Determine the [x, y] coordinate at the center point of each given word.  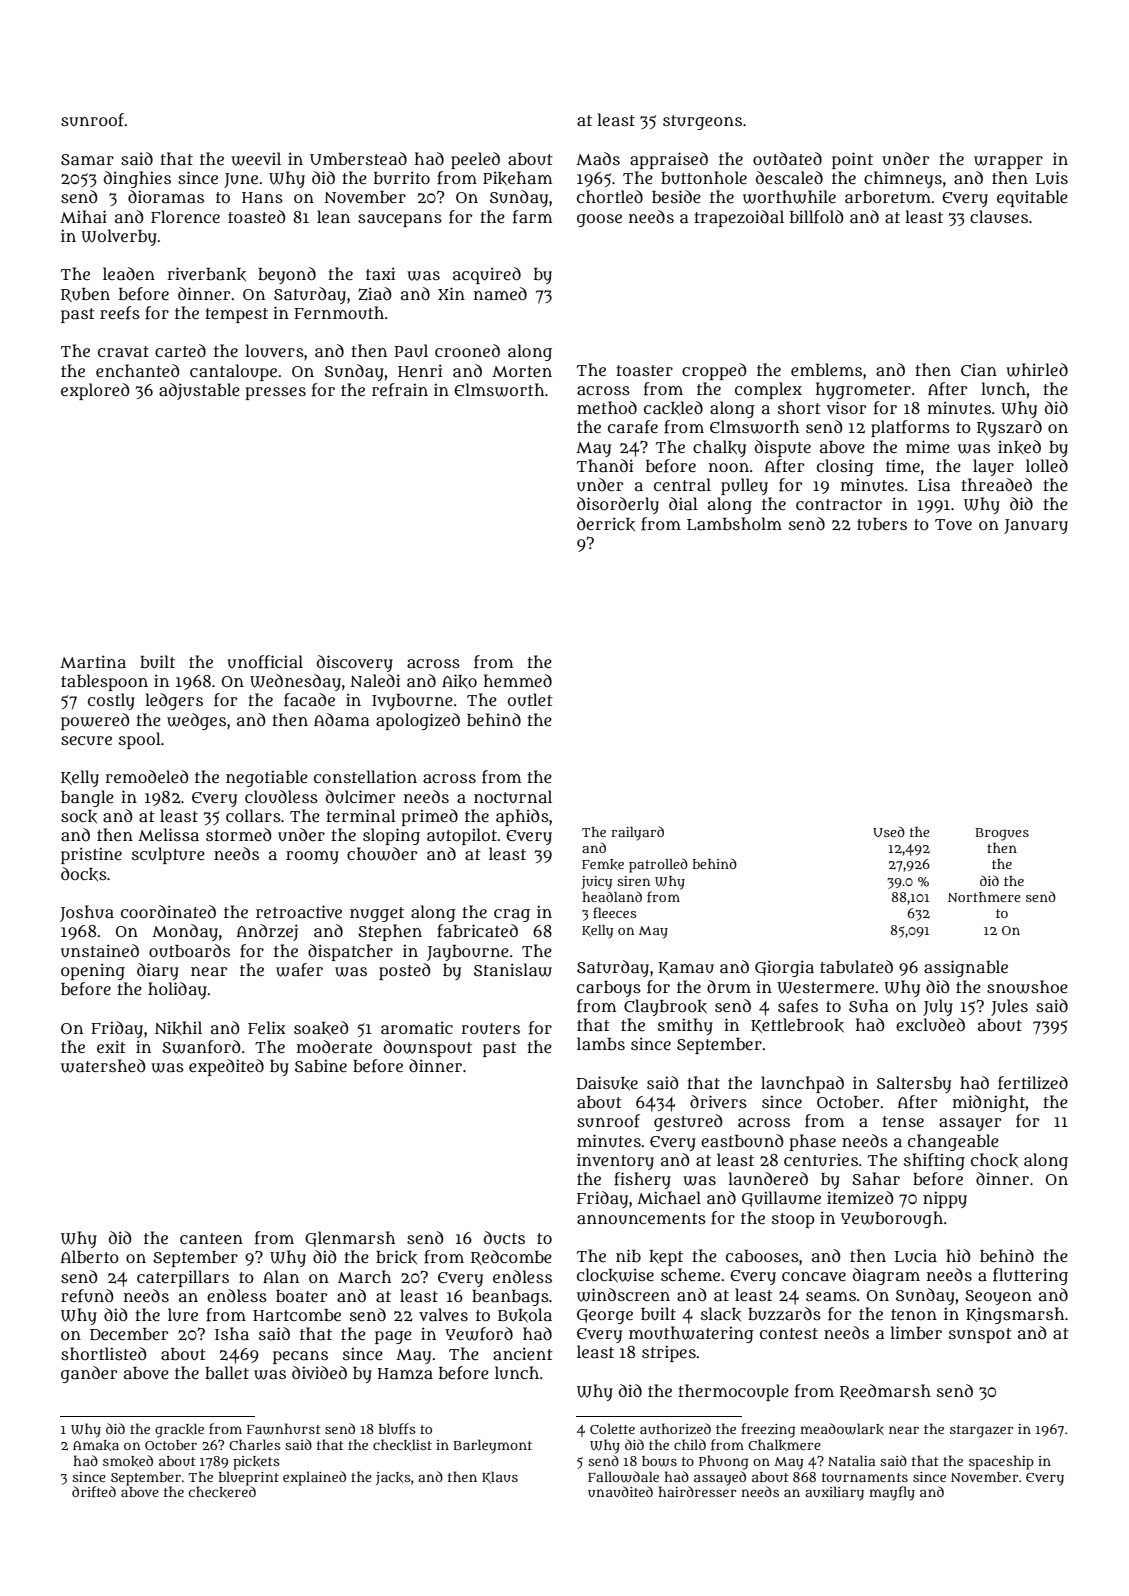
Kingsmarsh [1015, 1315]
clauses [999, 217]
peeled [475, 160]
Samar [87, 159]
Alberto [90, 1256]
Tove [953, 524]
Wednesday [295, 682]
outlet [530, 699]
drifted [94, 1491]
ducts [504, 1238]
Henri [420, 370]
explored [95, 391]
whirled [1037, 370]
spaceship [1001, 1462]
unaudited [620, 1491]
